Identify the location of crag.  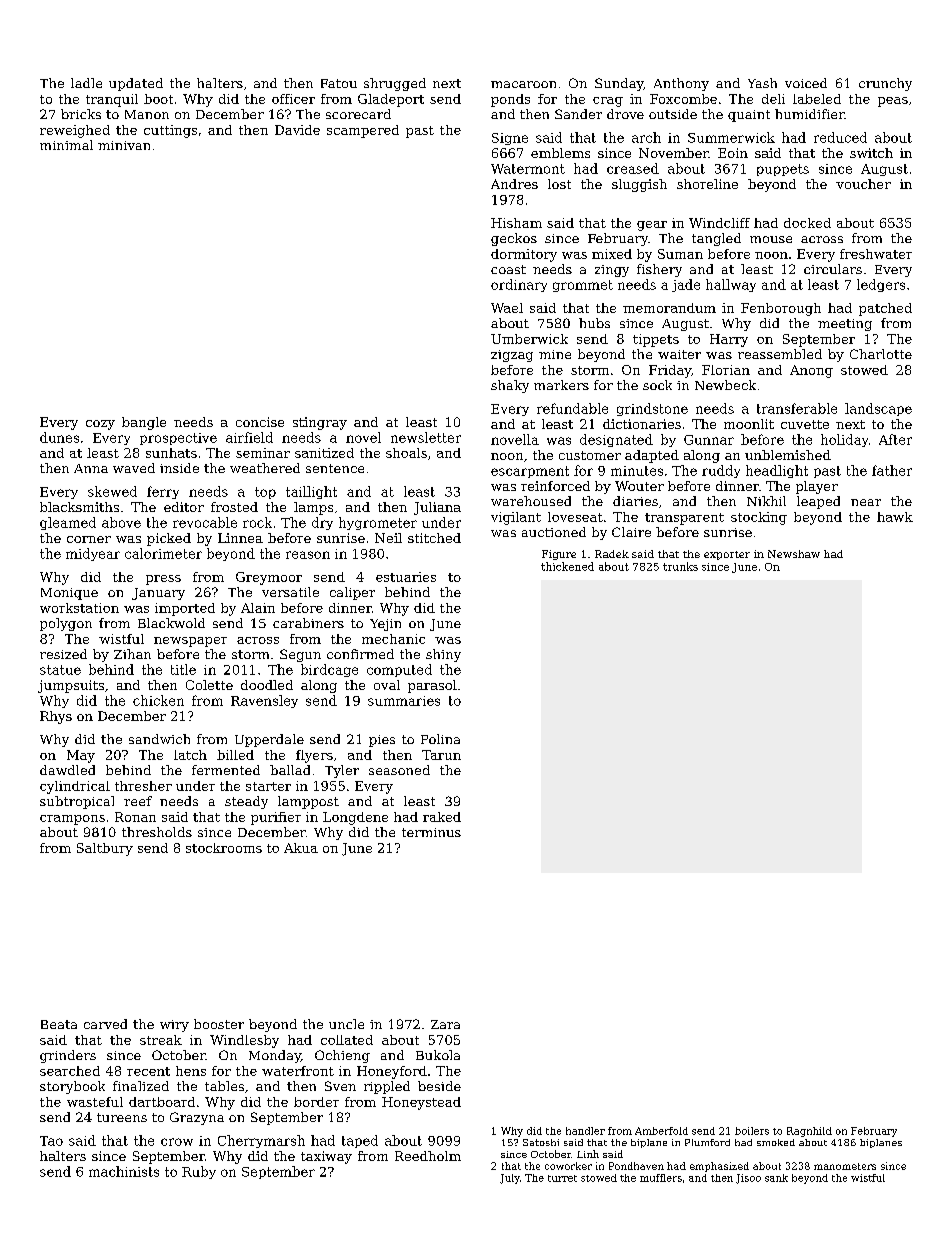
(608, 102).
